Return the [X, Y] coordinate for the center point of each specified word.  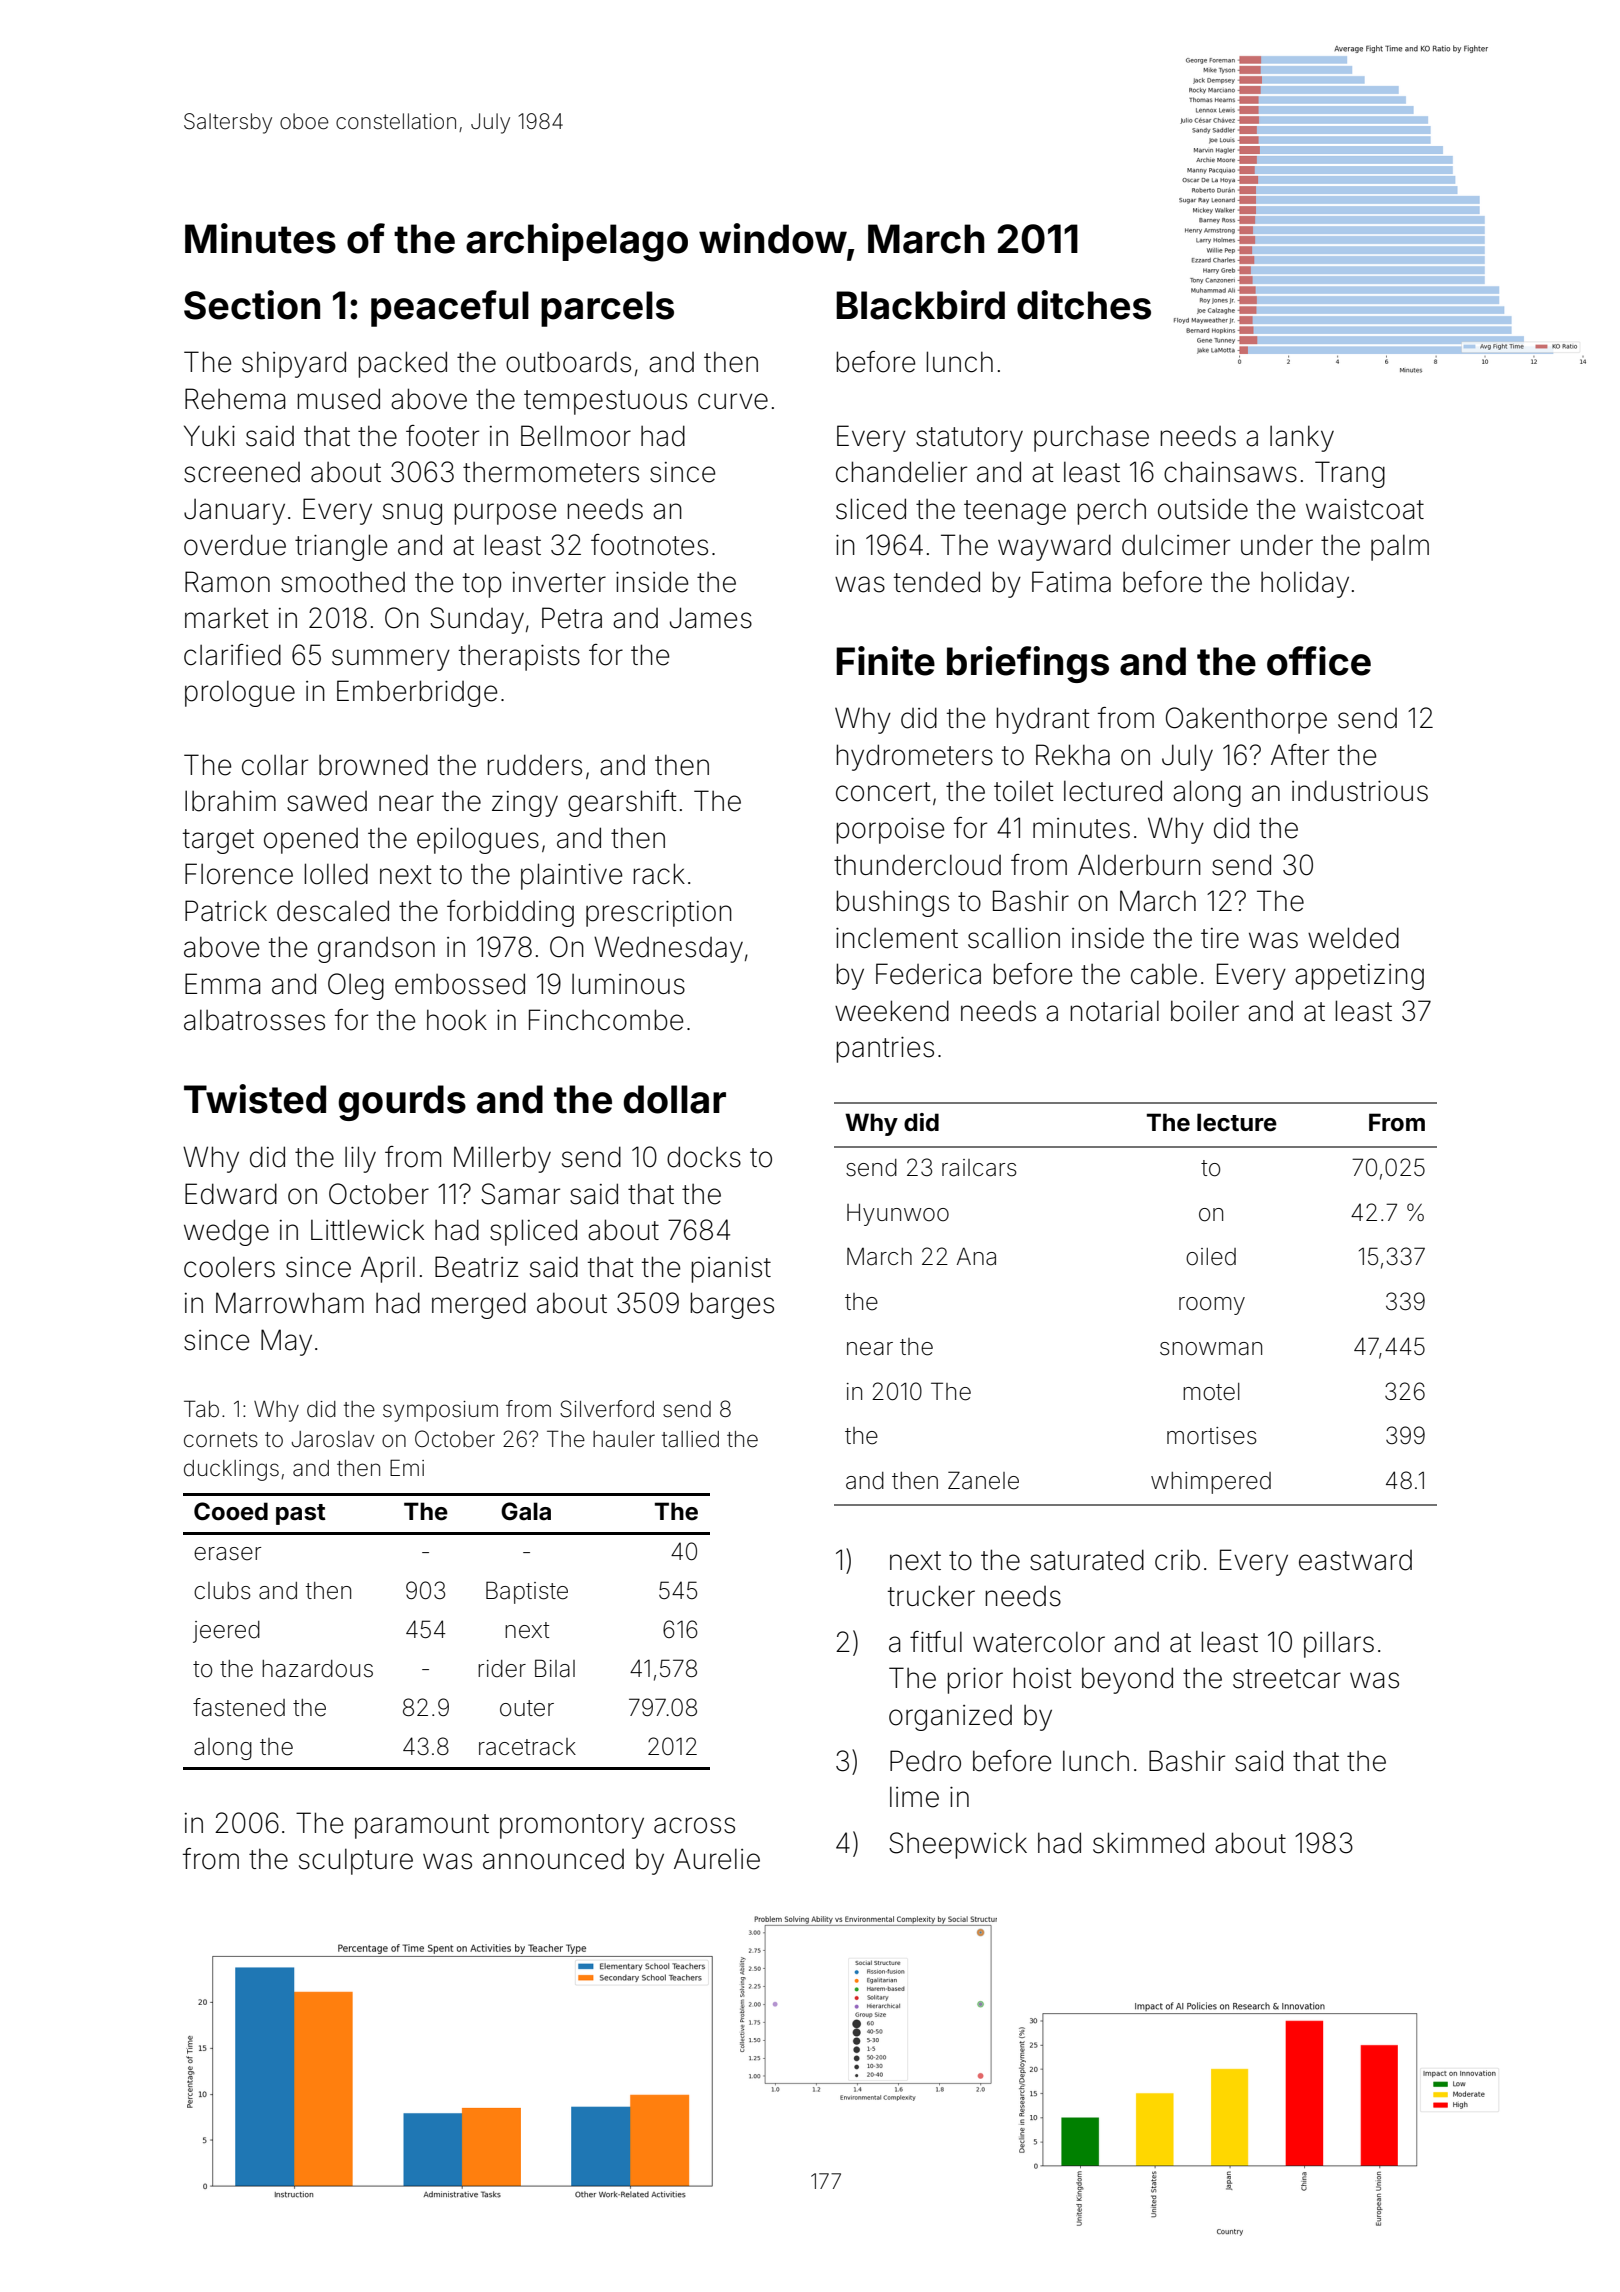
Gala [526, 1511]
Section [252, 305]
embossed [460, 984]
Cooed [231, 1511]
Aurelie [717, 1859]
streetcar [1287, 1679]
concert [883, 792]
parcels [607, 309]
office [1319, 661]
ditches [1084, 305]
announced [553, 1859]
